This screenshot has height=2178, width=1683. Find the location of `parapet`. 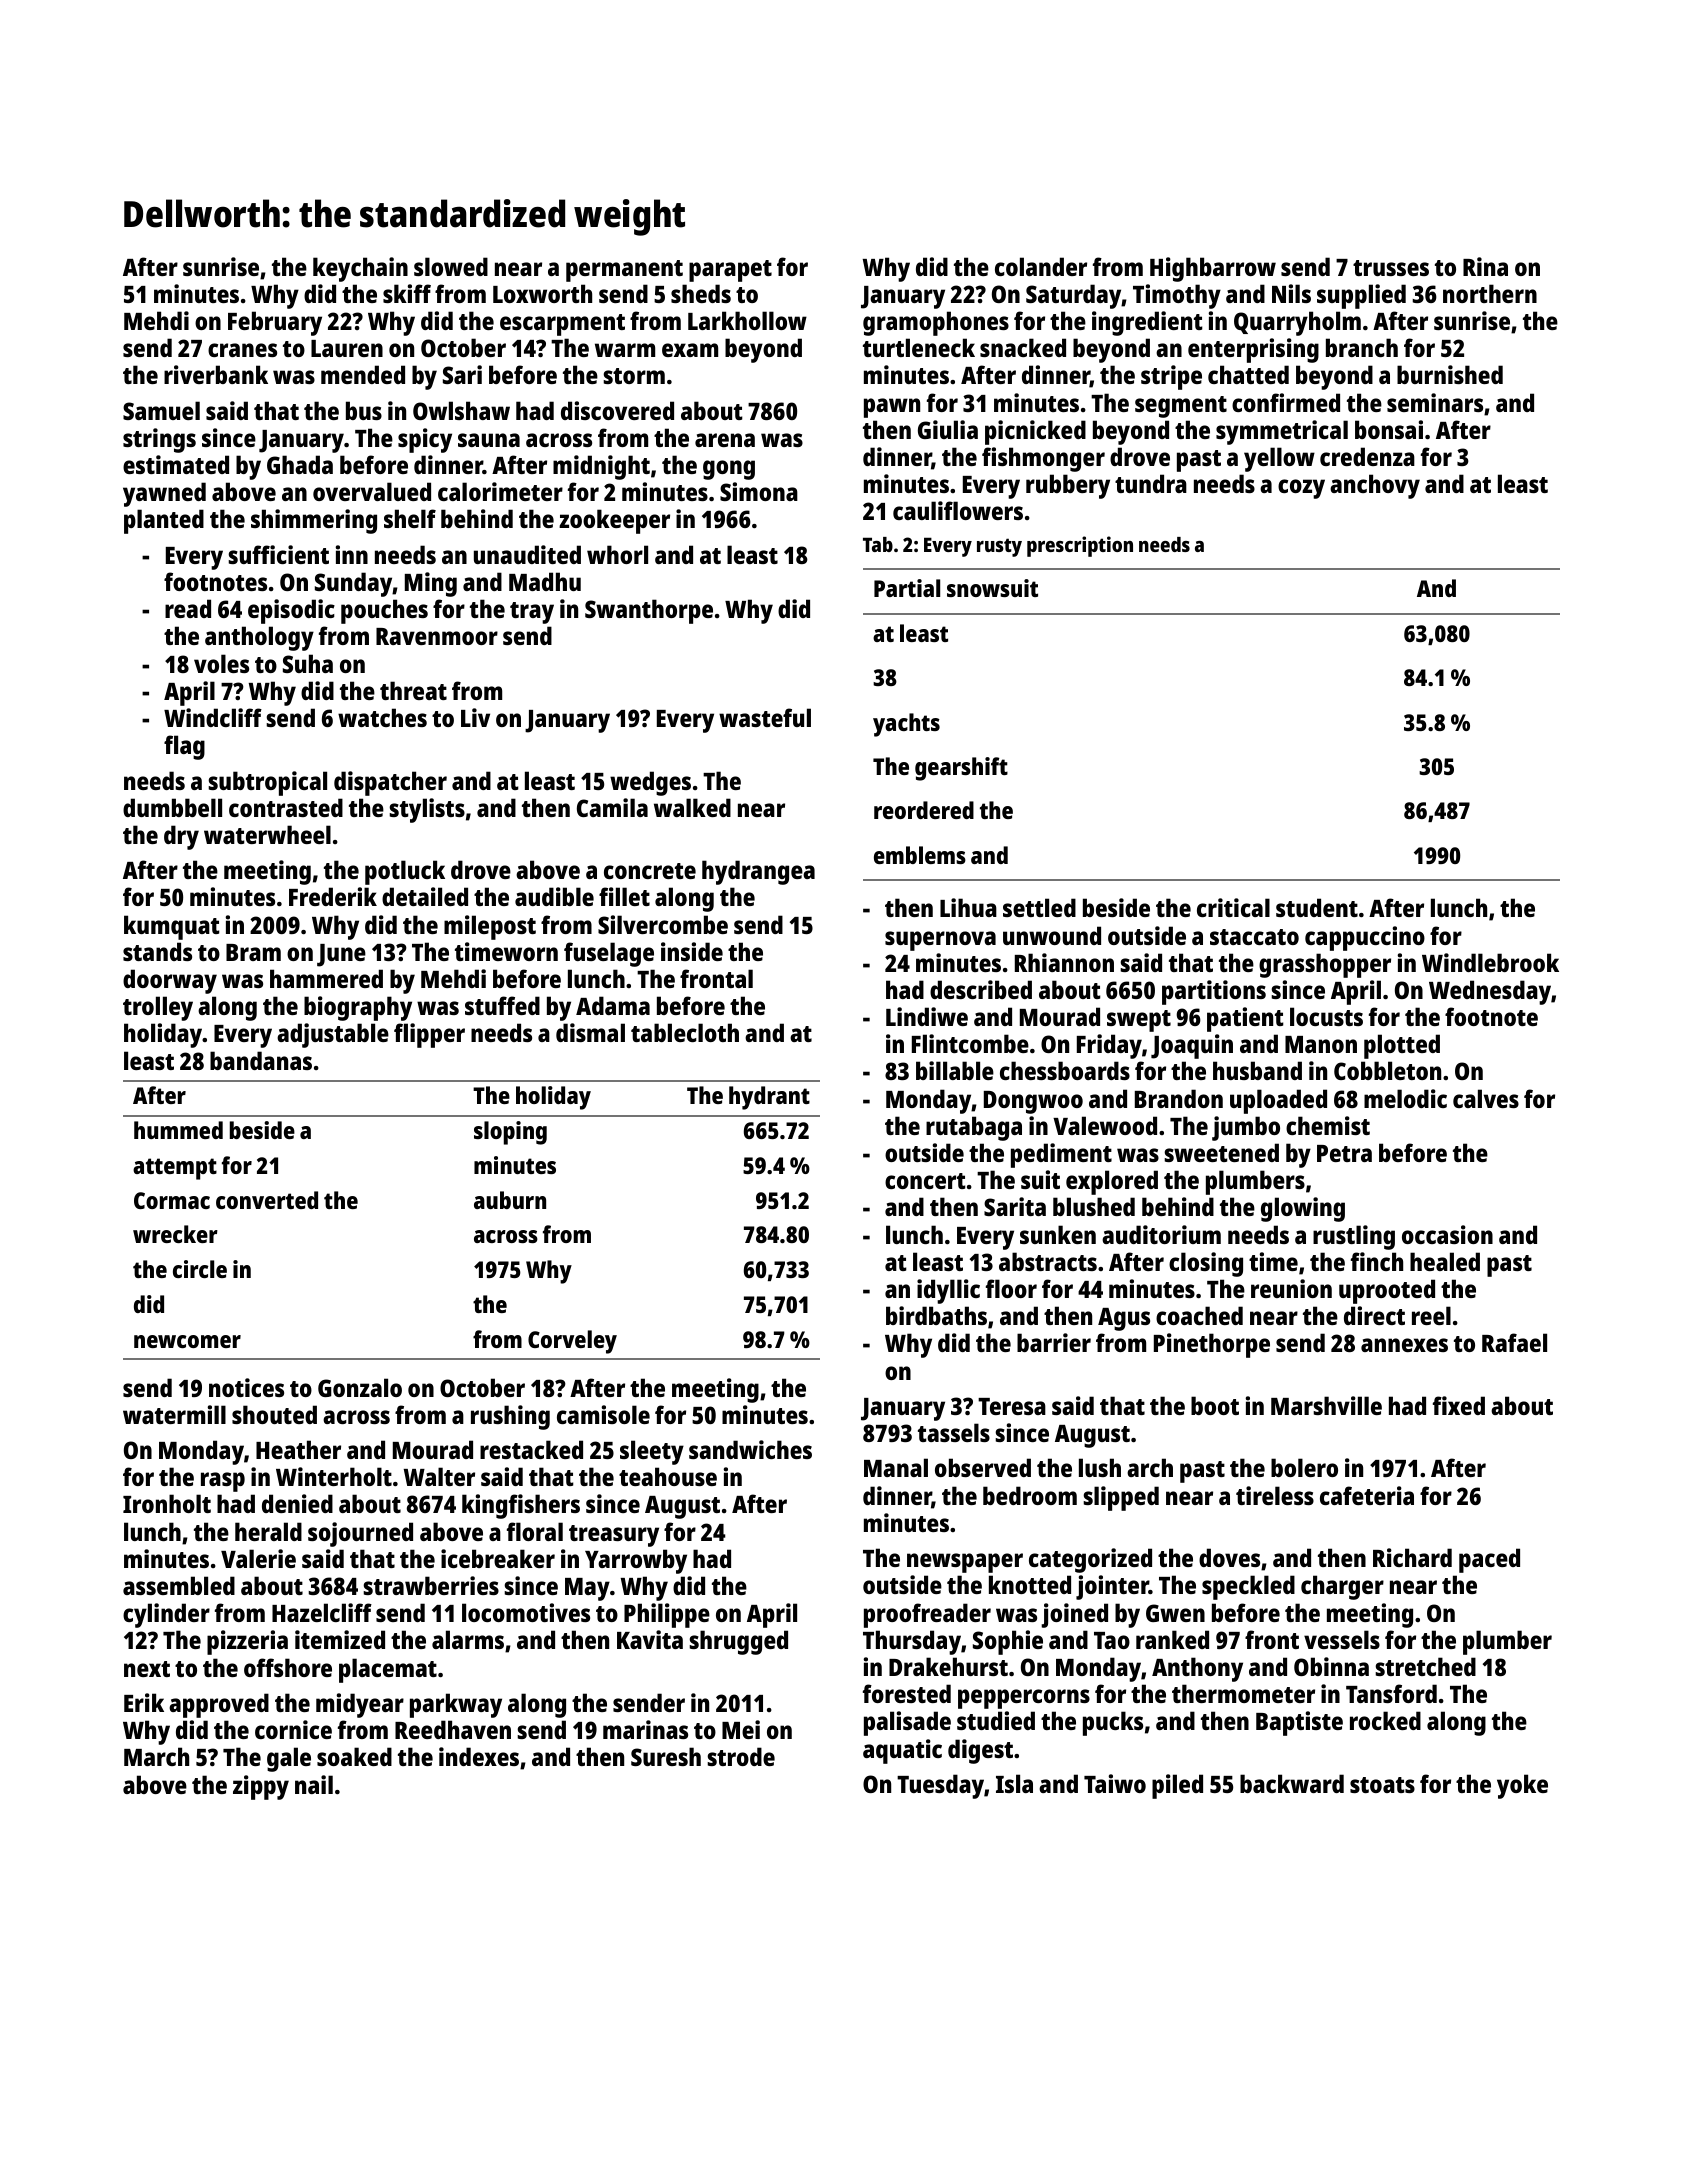

parapet is located at coordinates (730, 271).
